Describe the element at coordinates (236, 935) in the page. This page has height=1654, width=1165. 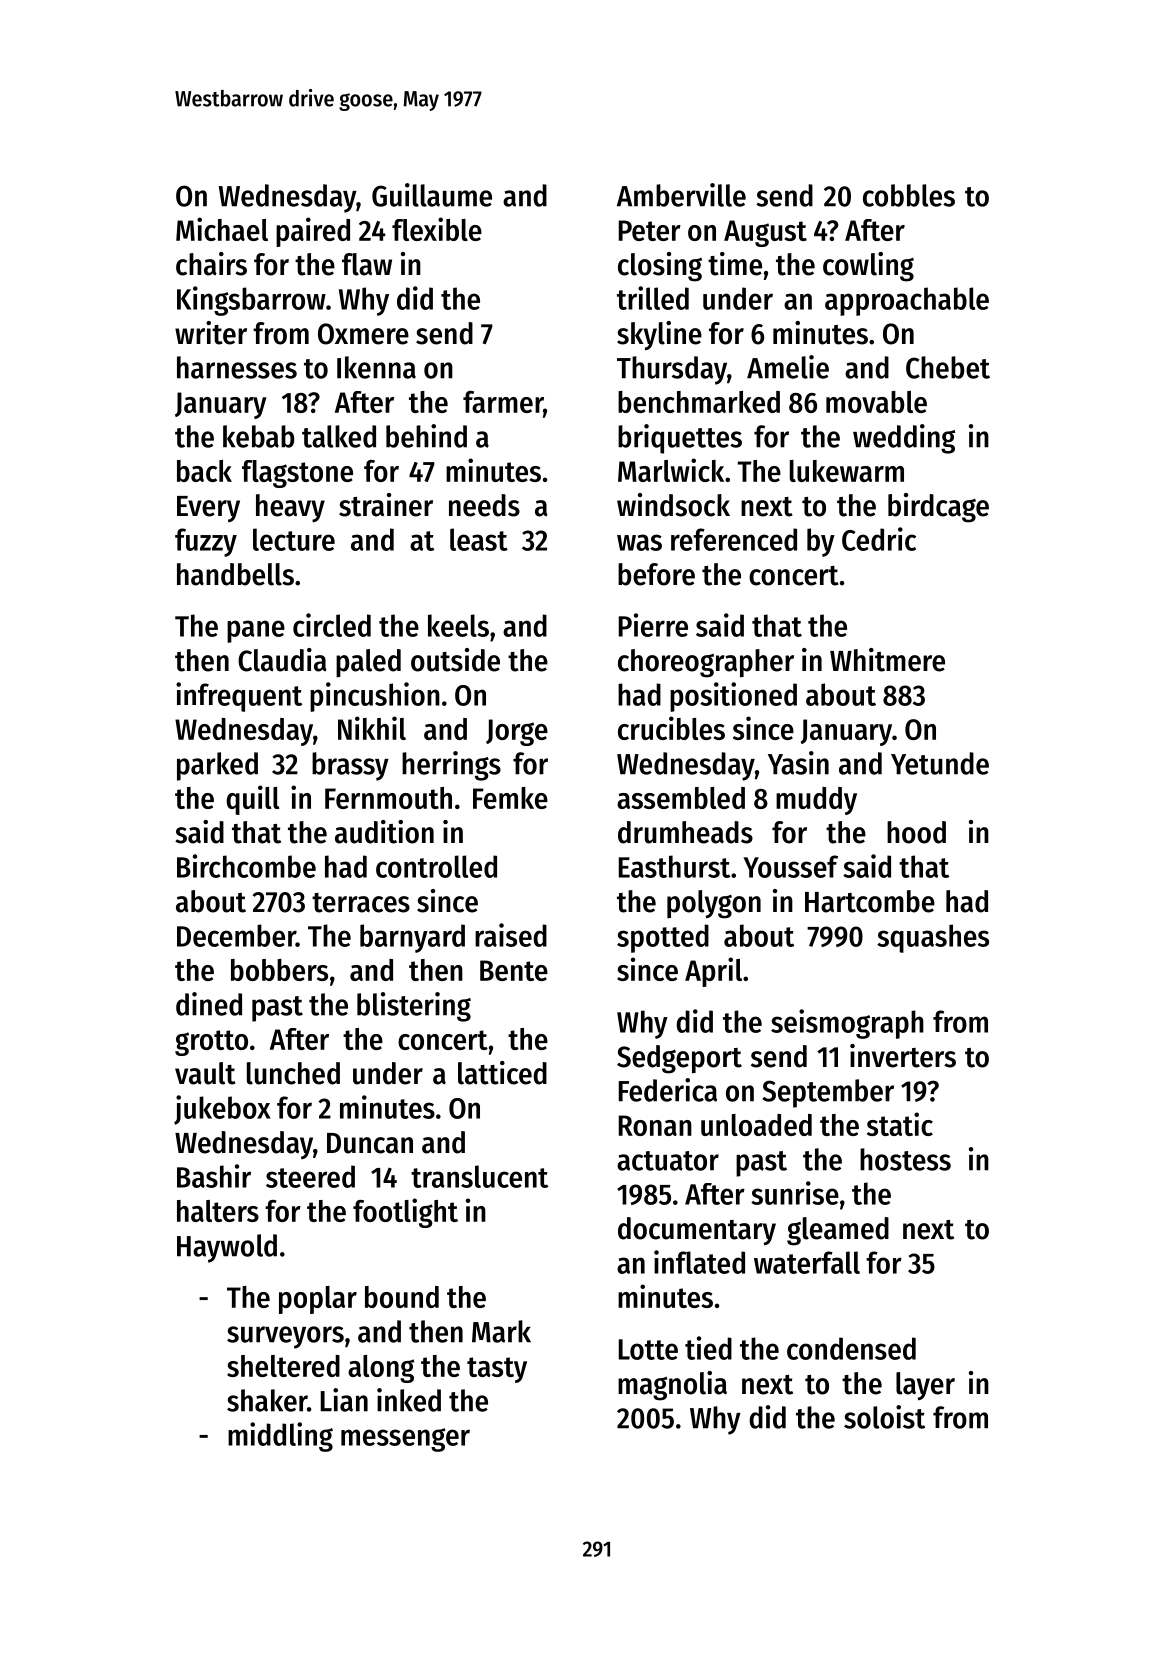
I see `December` at that location.
